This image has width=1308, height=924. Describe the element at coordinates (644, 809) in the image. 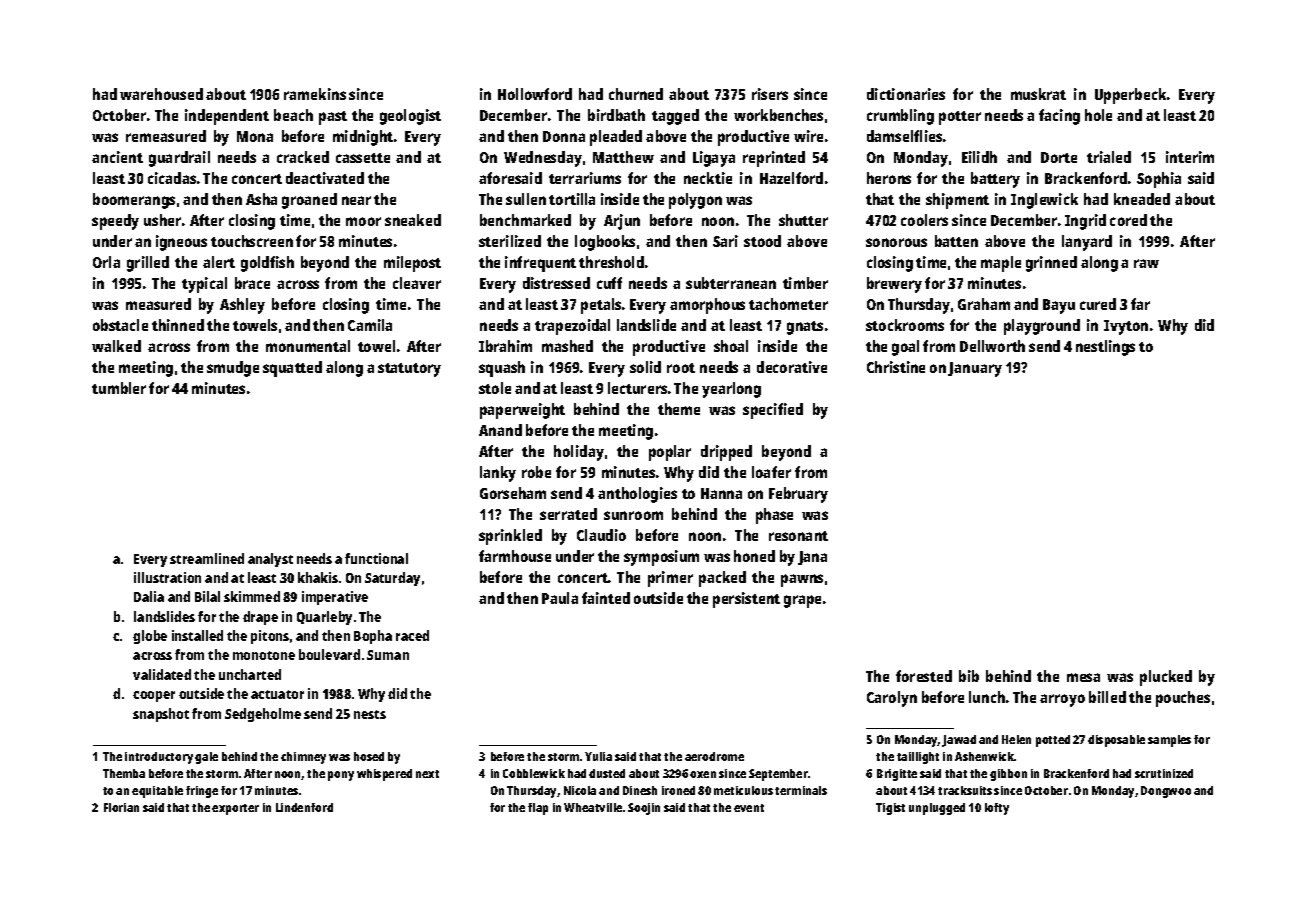

I see `Soojin` at that location.
